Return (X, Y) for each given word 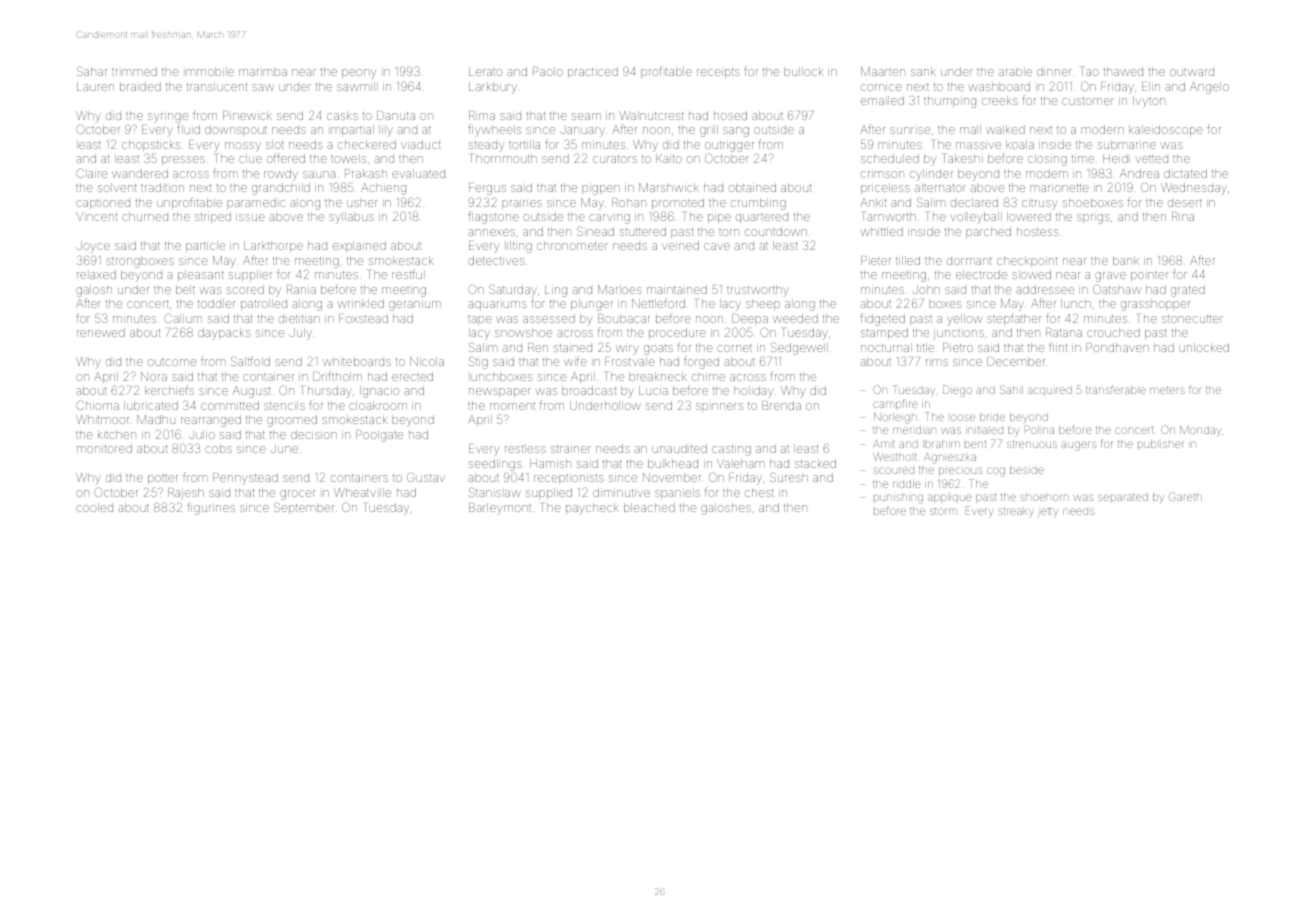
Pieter (876, 260)
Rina (1183, 216)
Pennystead (245, 479)
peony (359, 74)
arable (1015, 71)
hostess (1038, 231)
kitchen (117, 434)
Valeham (740, 463)
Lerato (486, 71)
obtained (752, 187)
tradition (162, 187)
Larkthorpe (273, 246)
